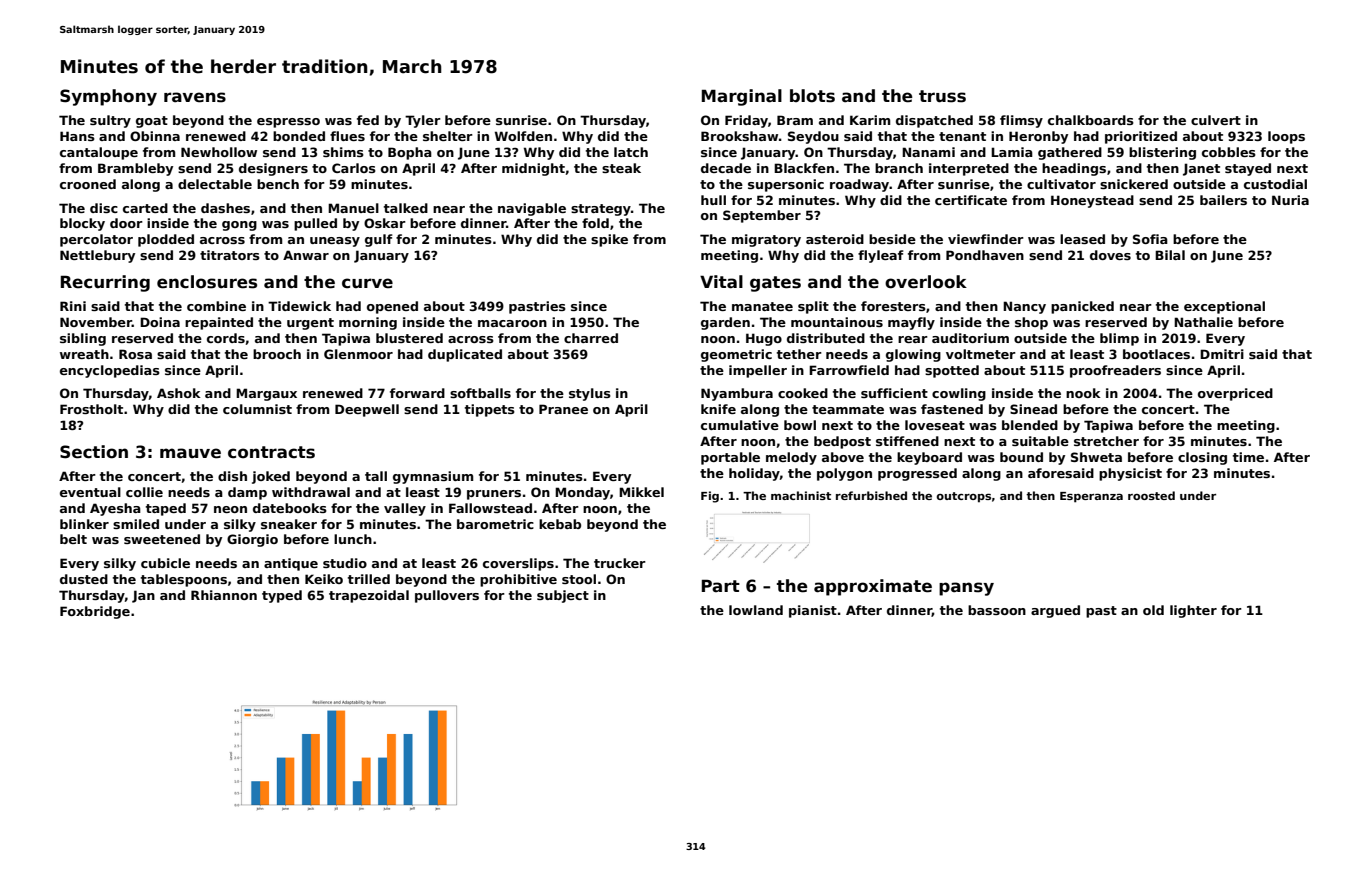 The width and height of the screenshot is (1372, 887). What do you see at coordinates (1224, 307) in the screenshot?
I see `exceptional` at bounding box center [1224, 307].
